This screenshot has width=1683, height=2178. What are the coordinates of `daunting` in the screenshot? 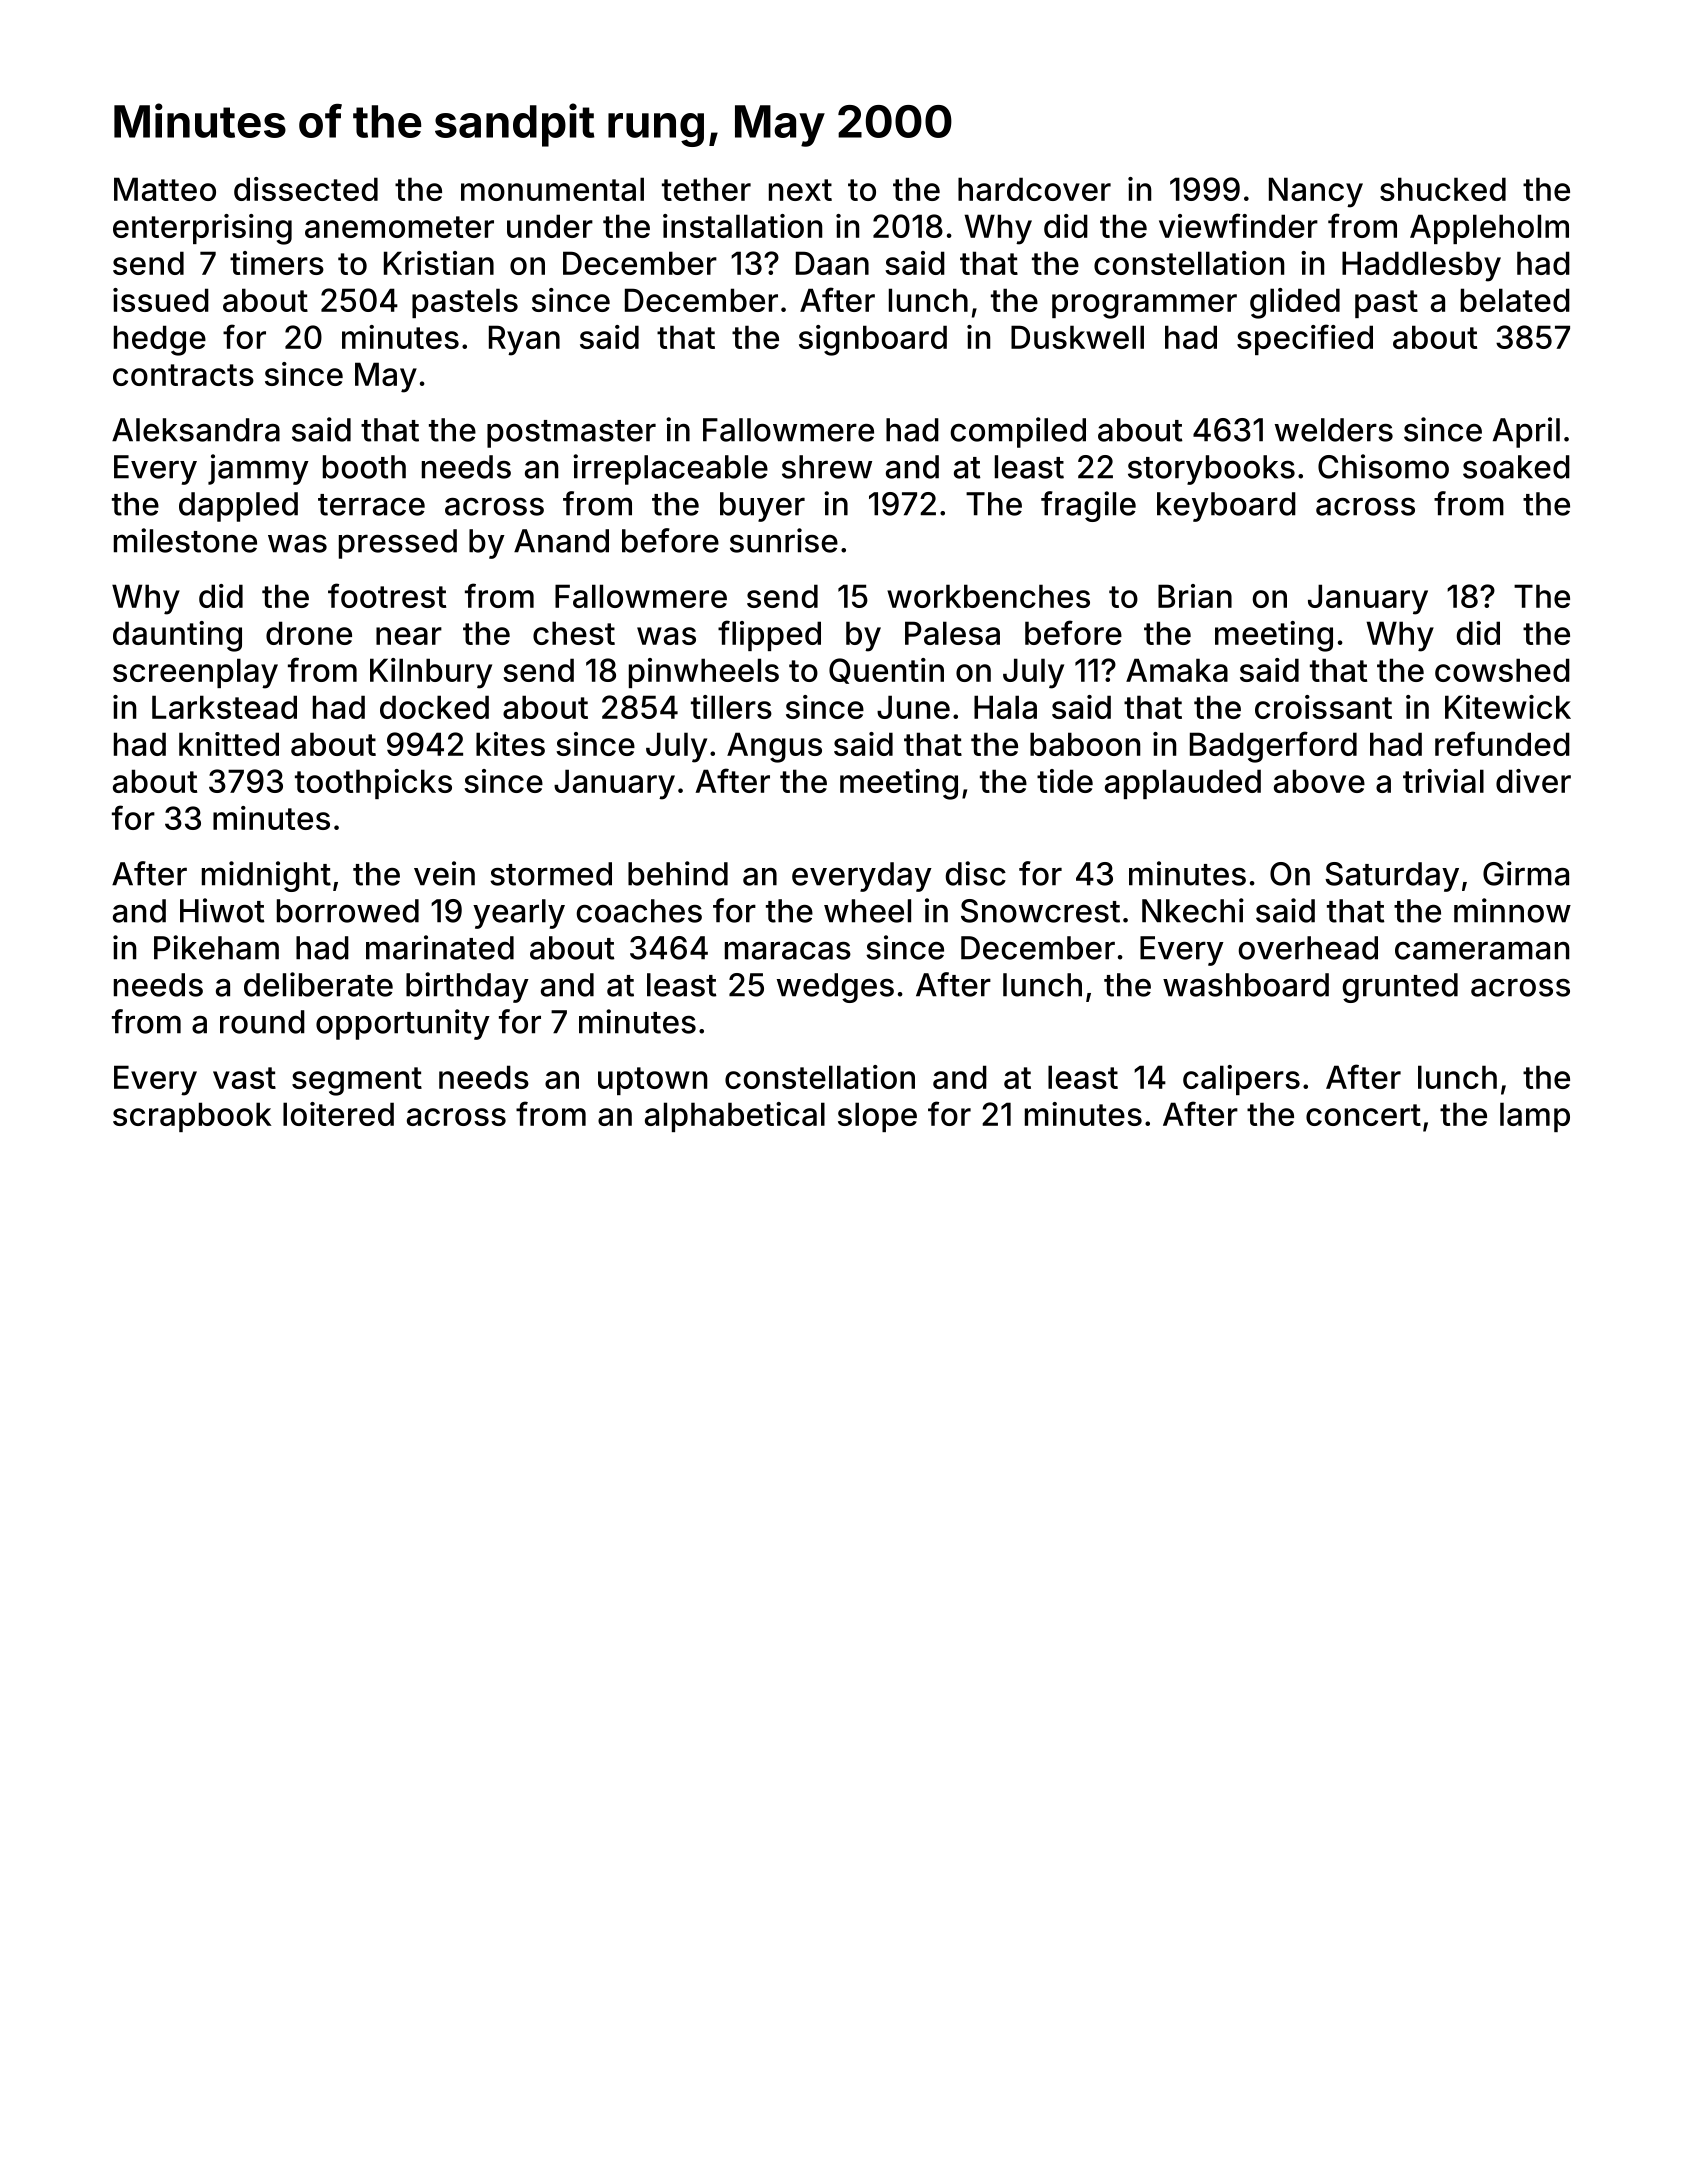 It's located at (177, 636).
